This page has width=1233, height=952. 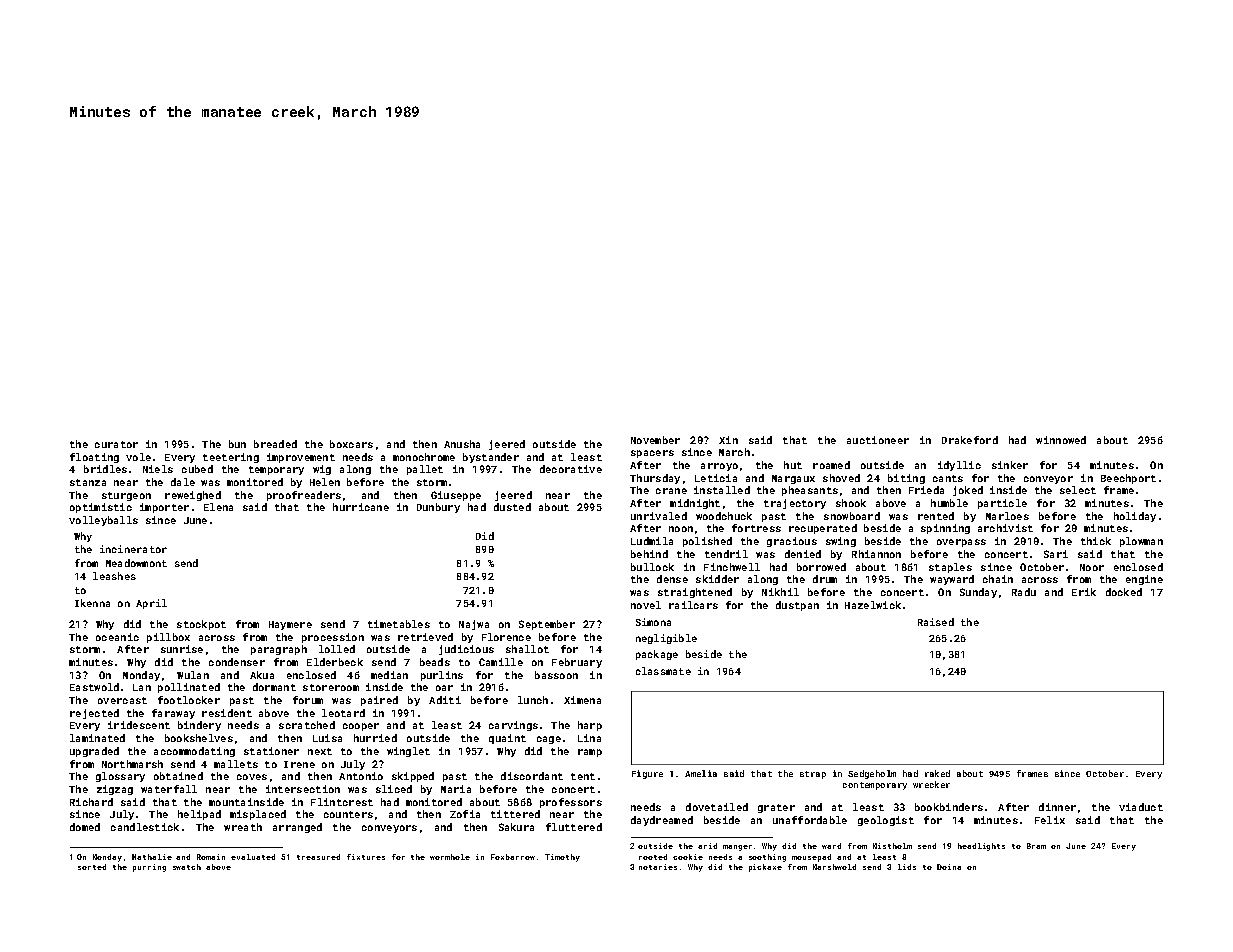 What do you see at coordinates (1061, 440) in the page?
I see `winnowed` at bounding box center [1061, 440].
